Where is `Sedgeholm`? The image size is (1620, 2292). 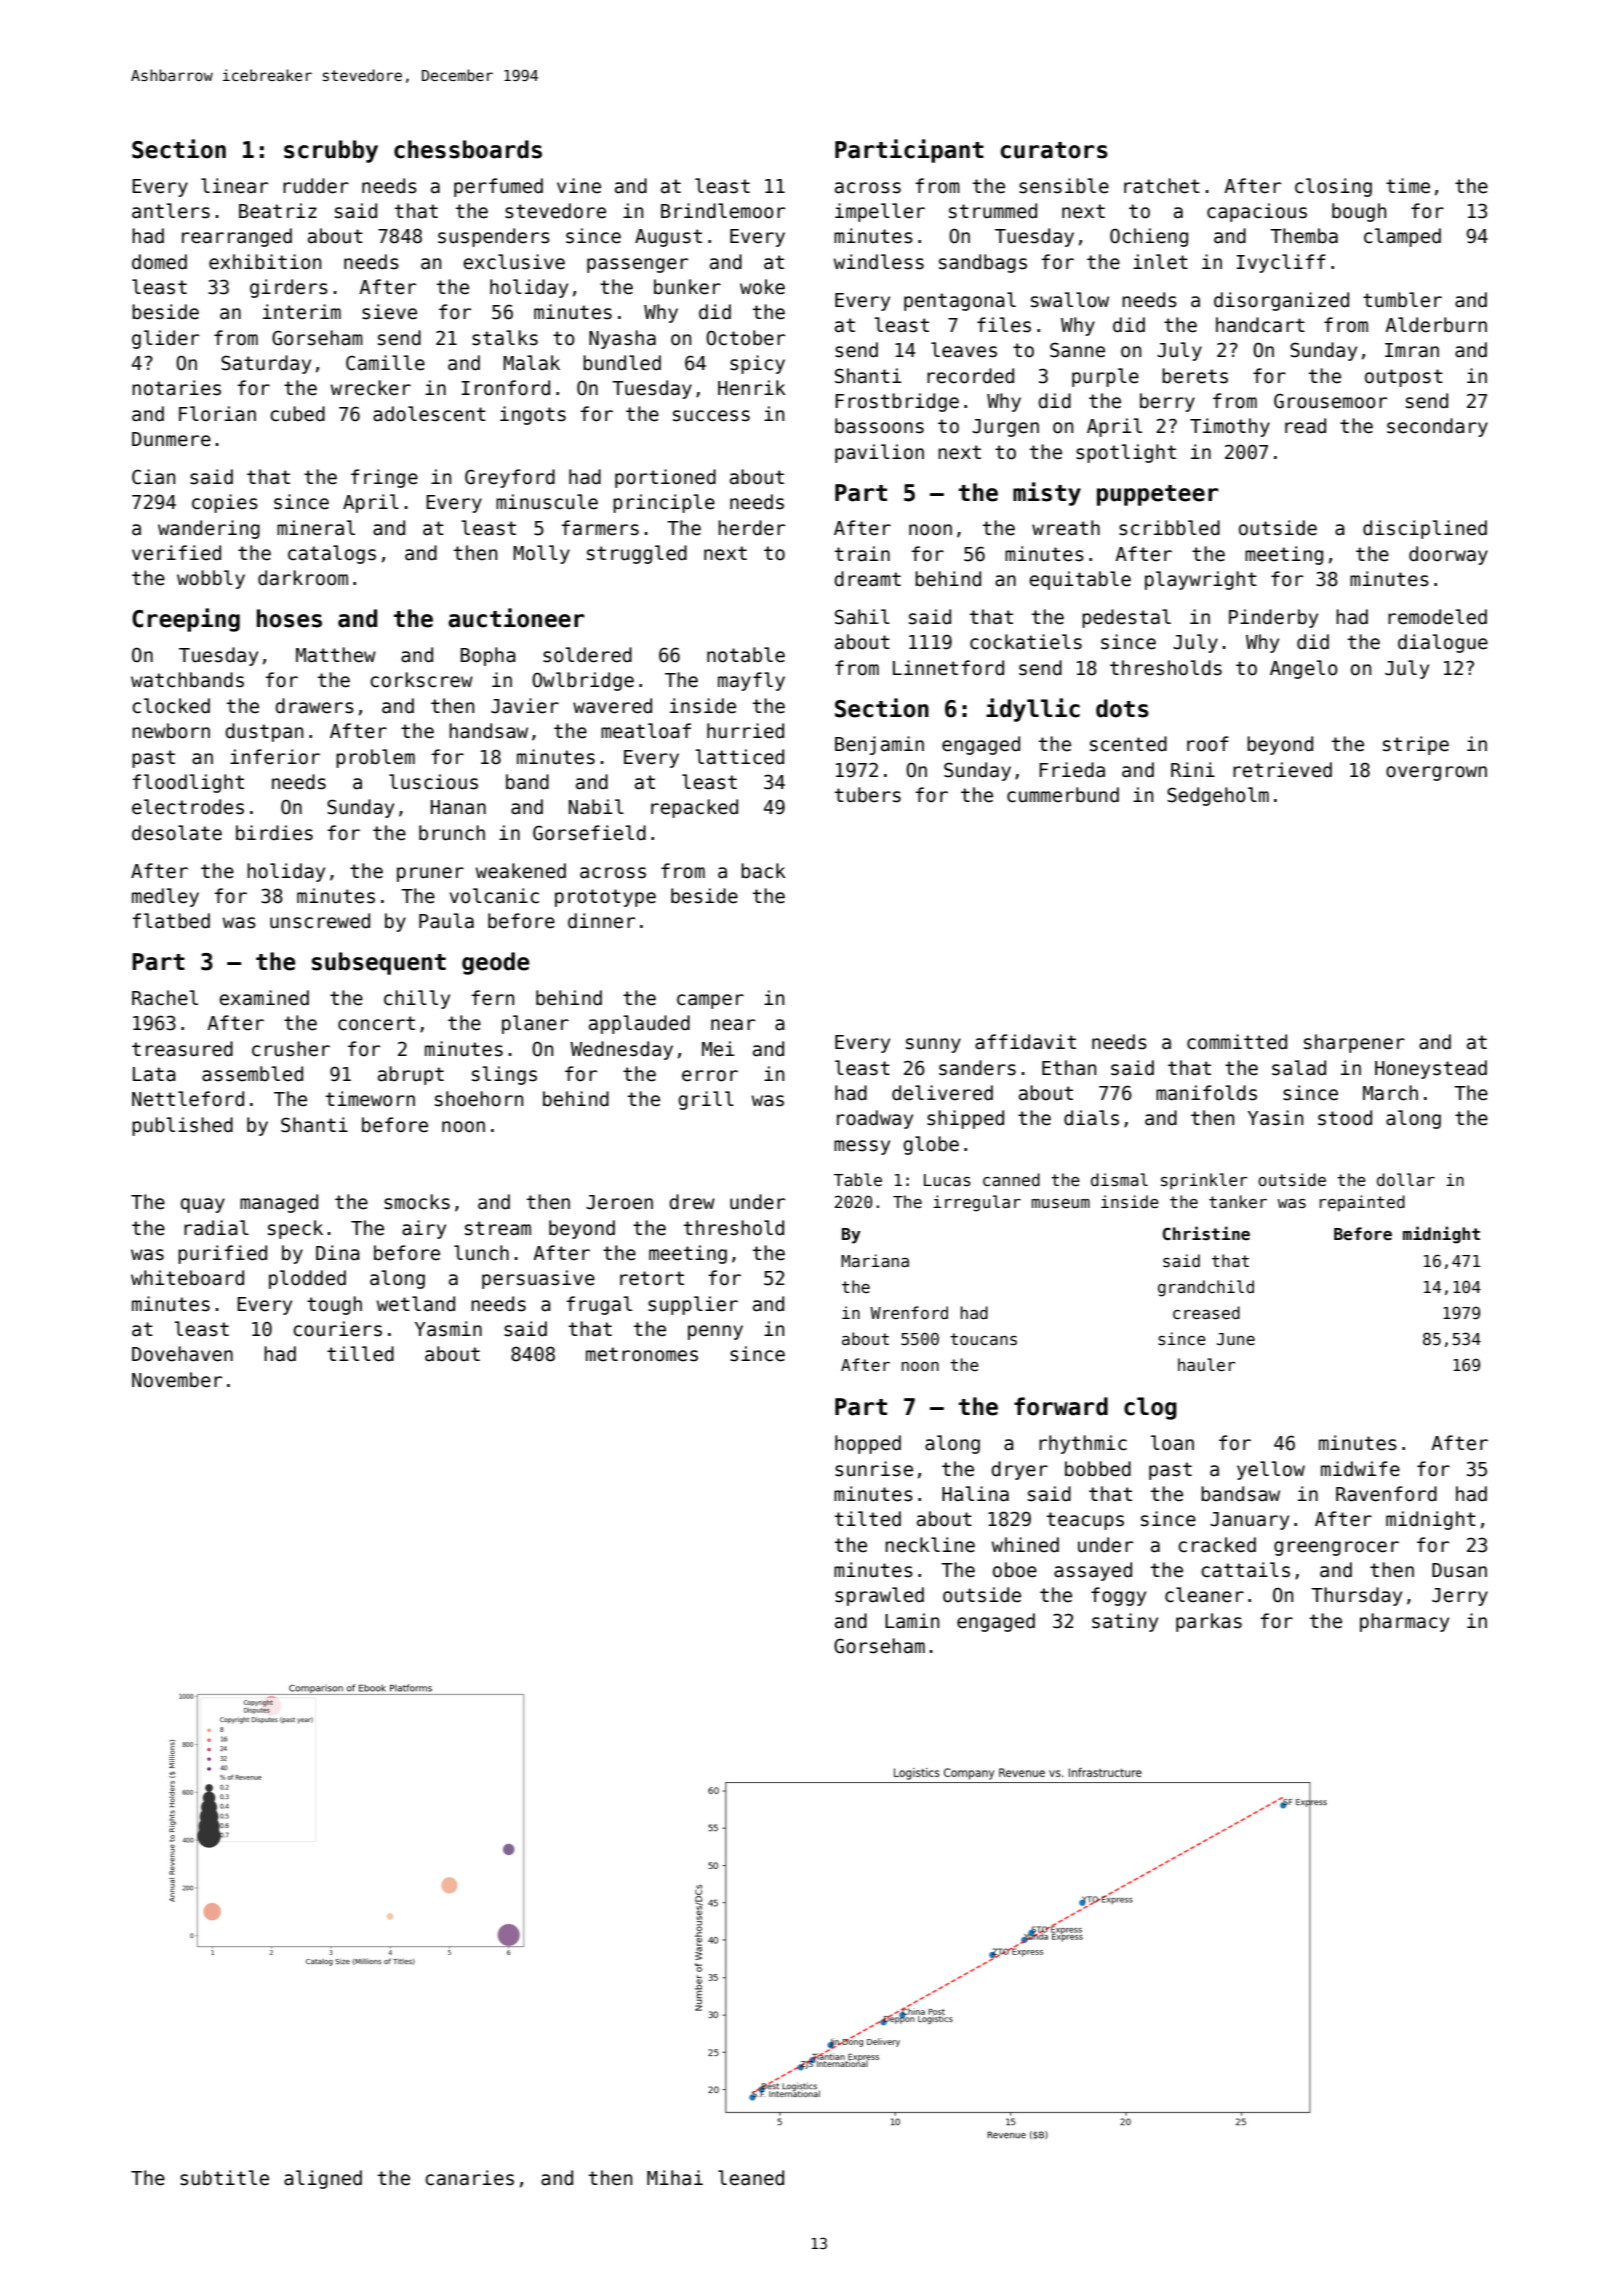
Sedgeholm is located at coordinates (1218, 796).
